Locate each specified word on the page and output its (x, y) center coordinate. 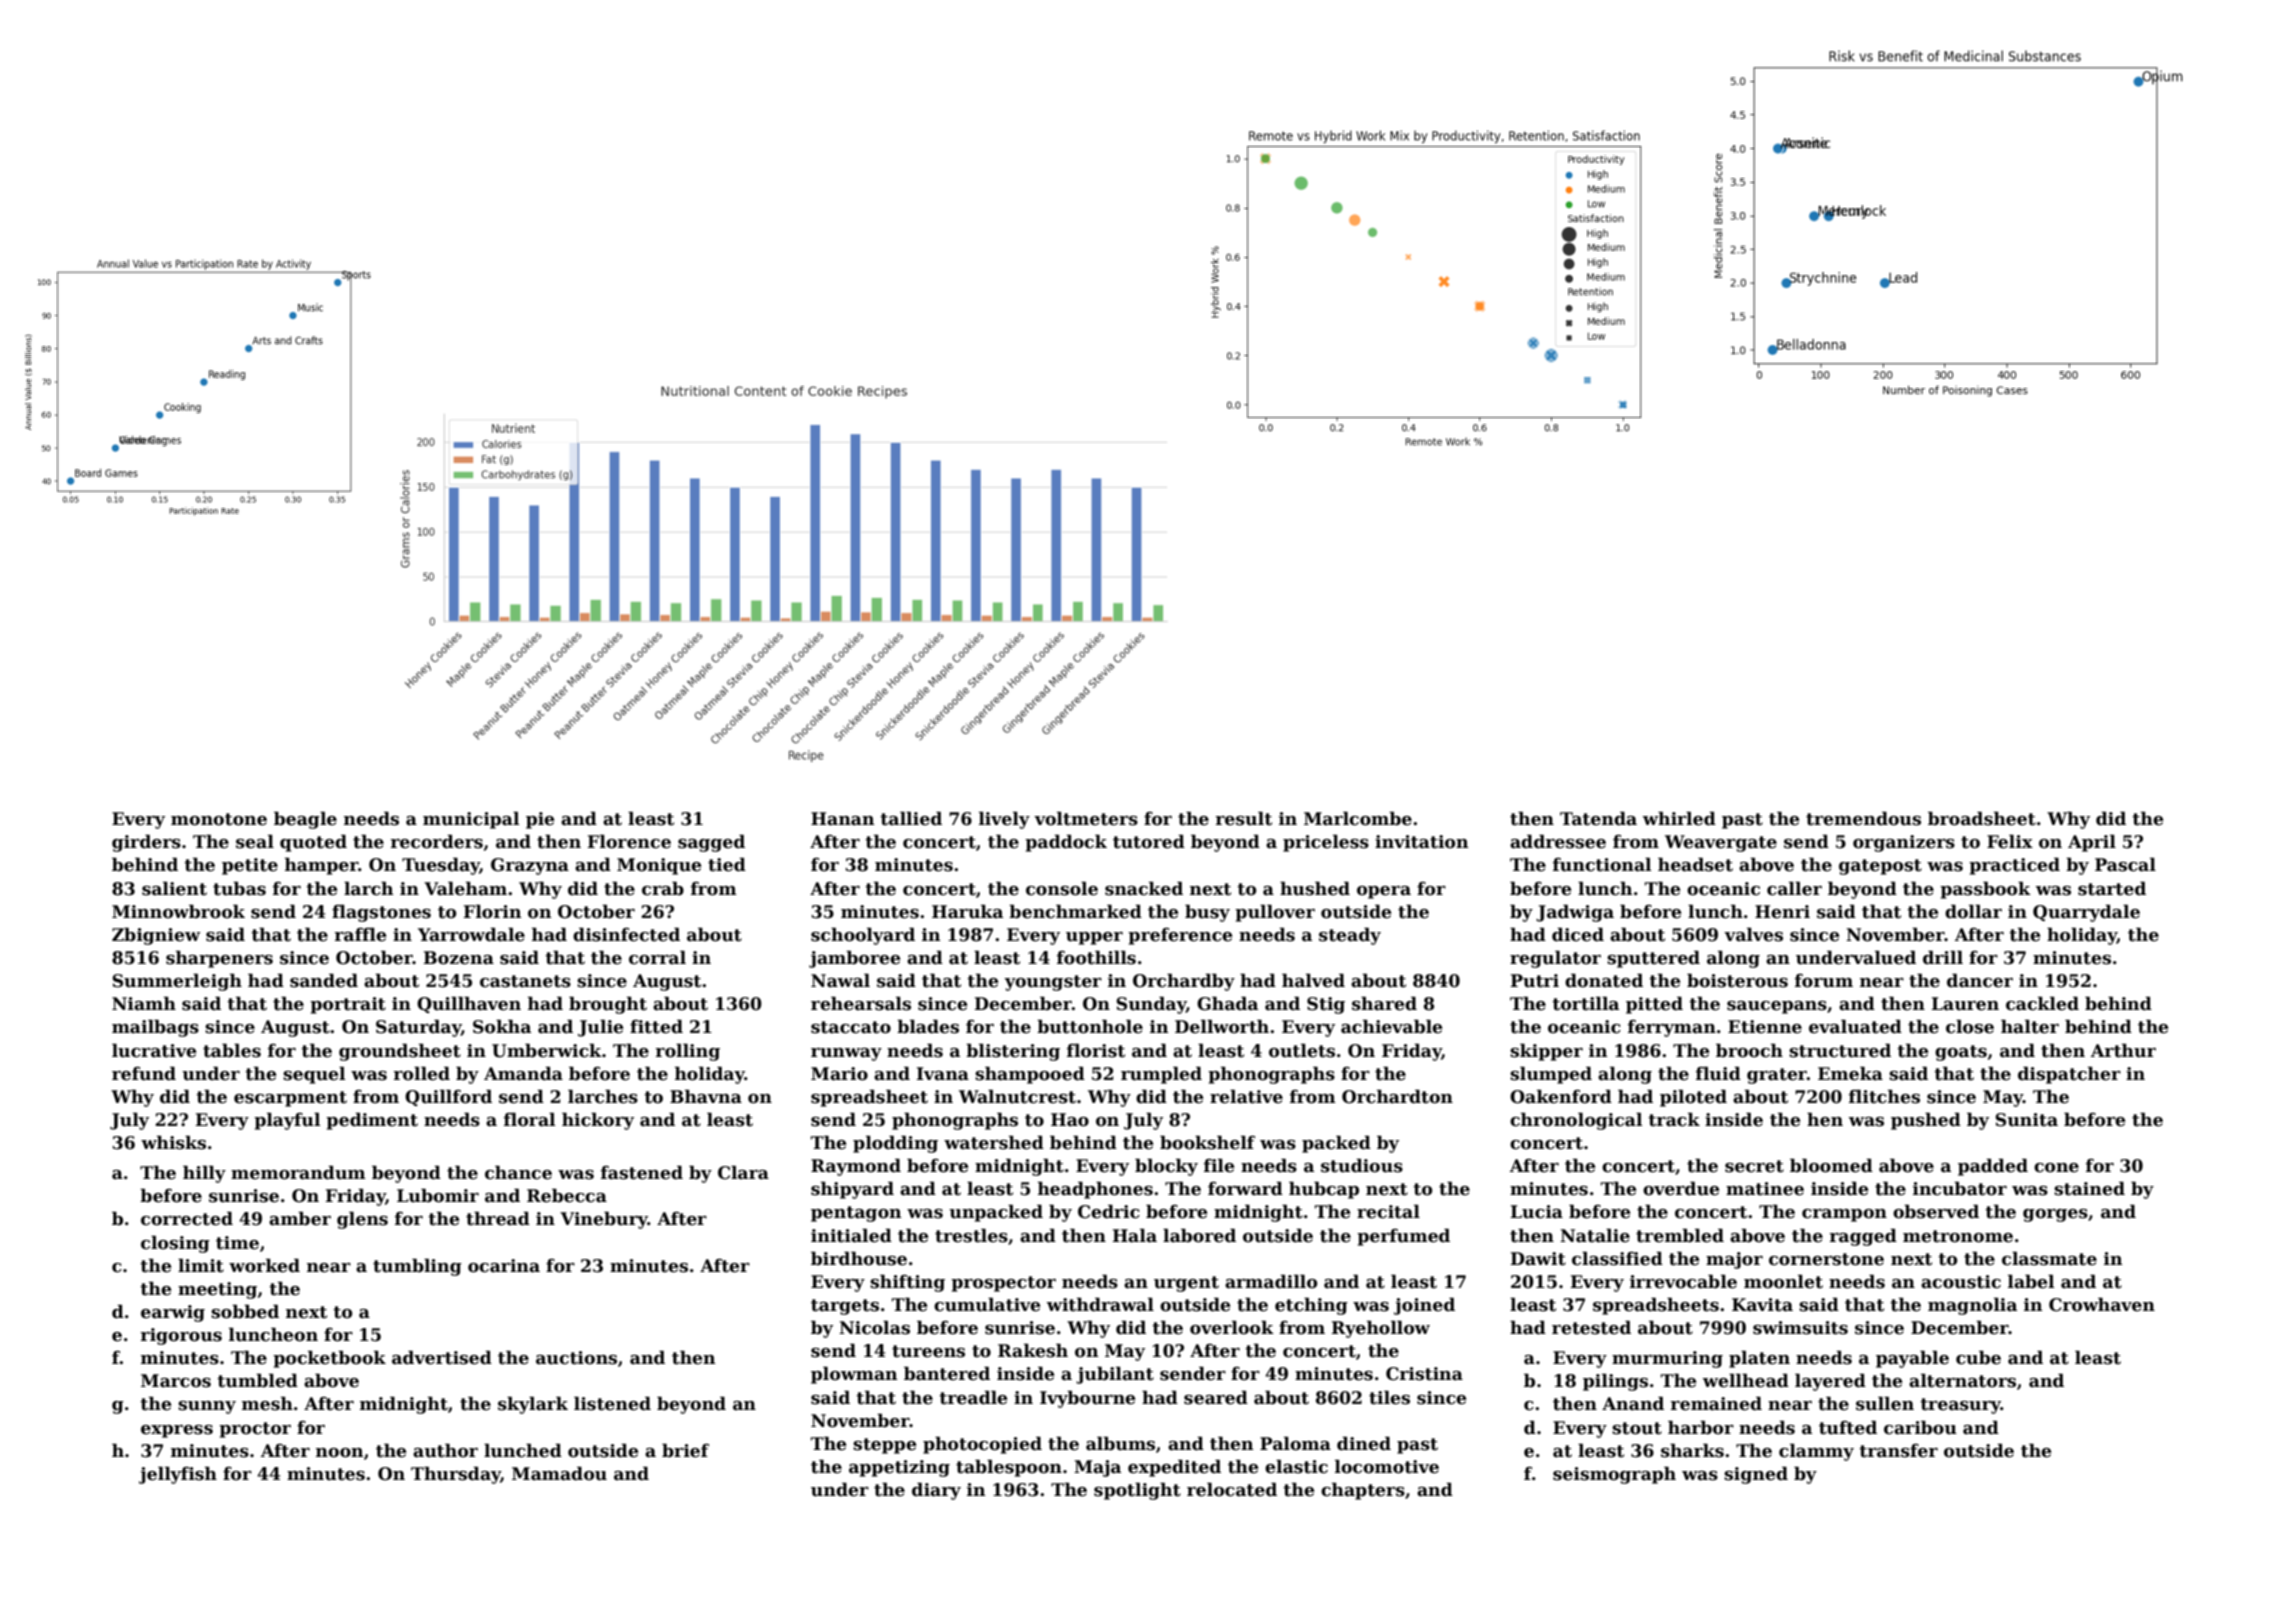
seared (1216, 1397)
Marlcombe (1358, 818)
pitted (1654, 1005)
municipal (471, 820)
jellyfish (178, 1475)
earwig (173, 1313)
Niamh (144, 1003)
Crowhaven (2102, 1304)
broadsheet (1982, 818)
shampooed (1030, 1075)
